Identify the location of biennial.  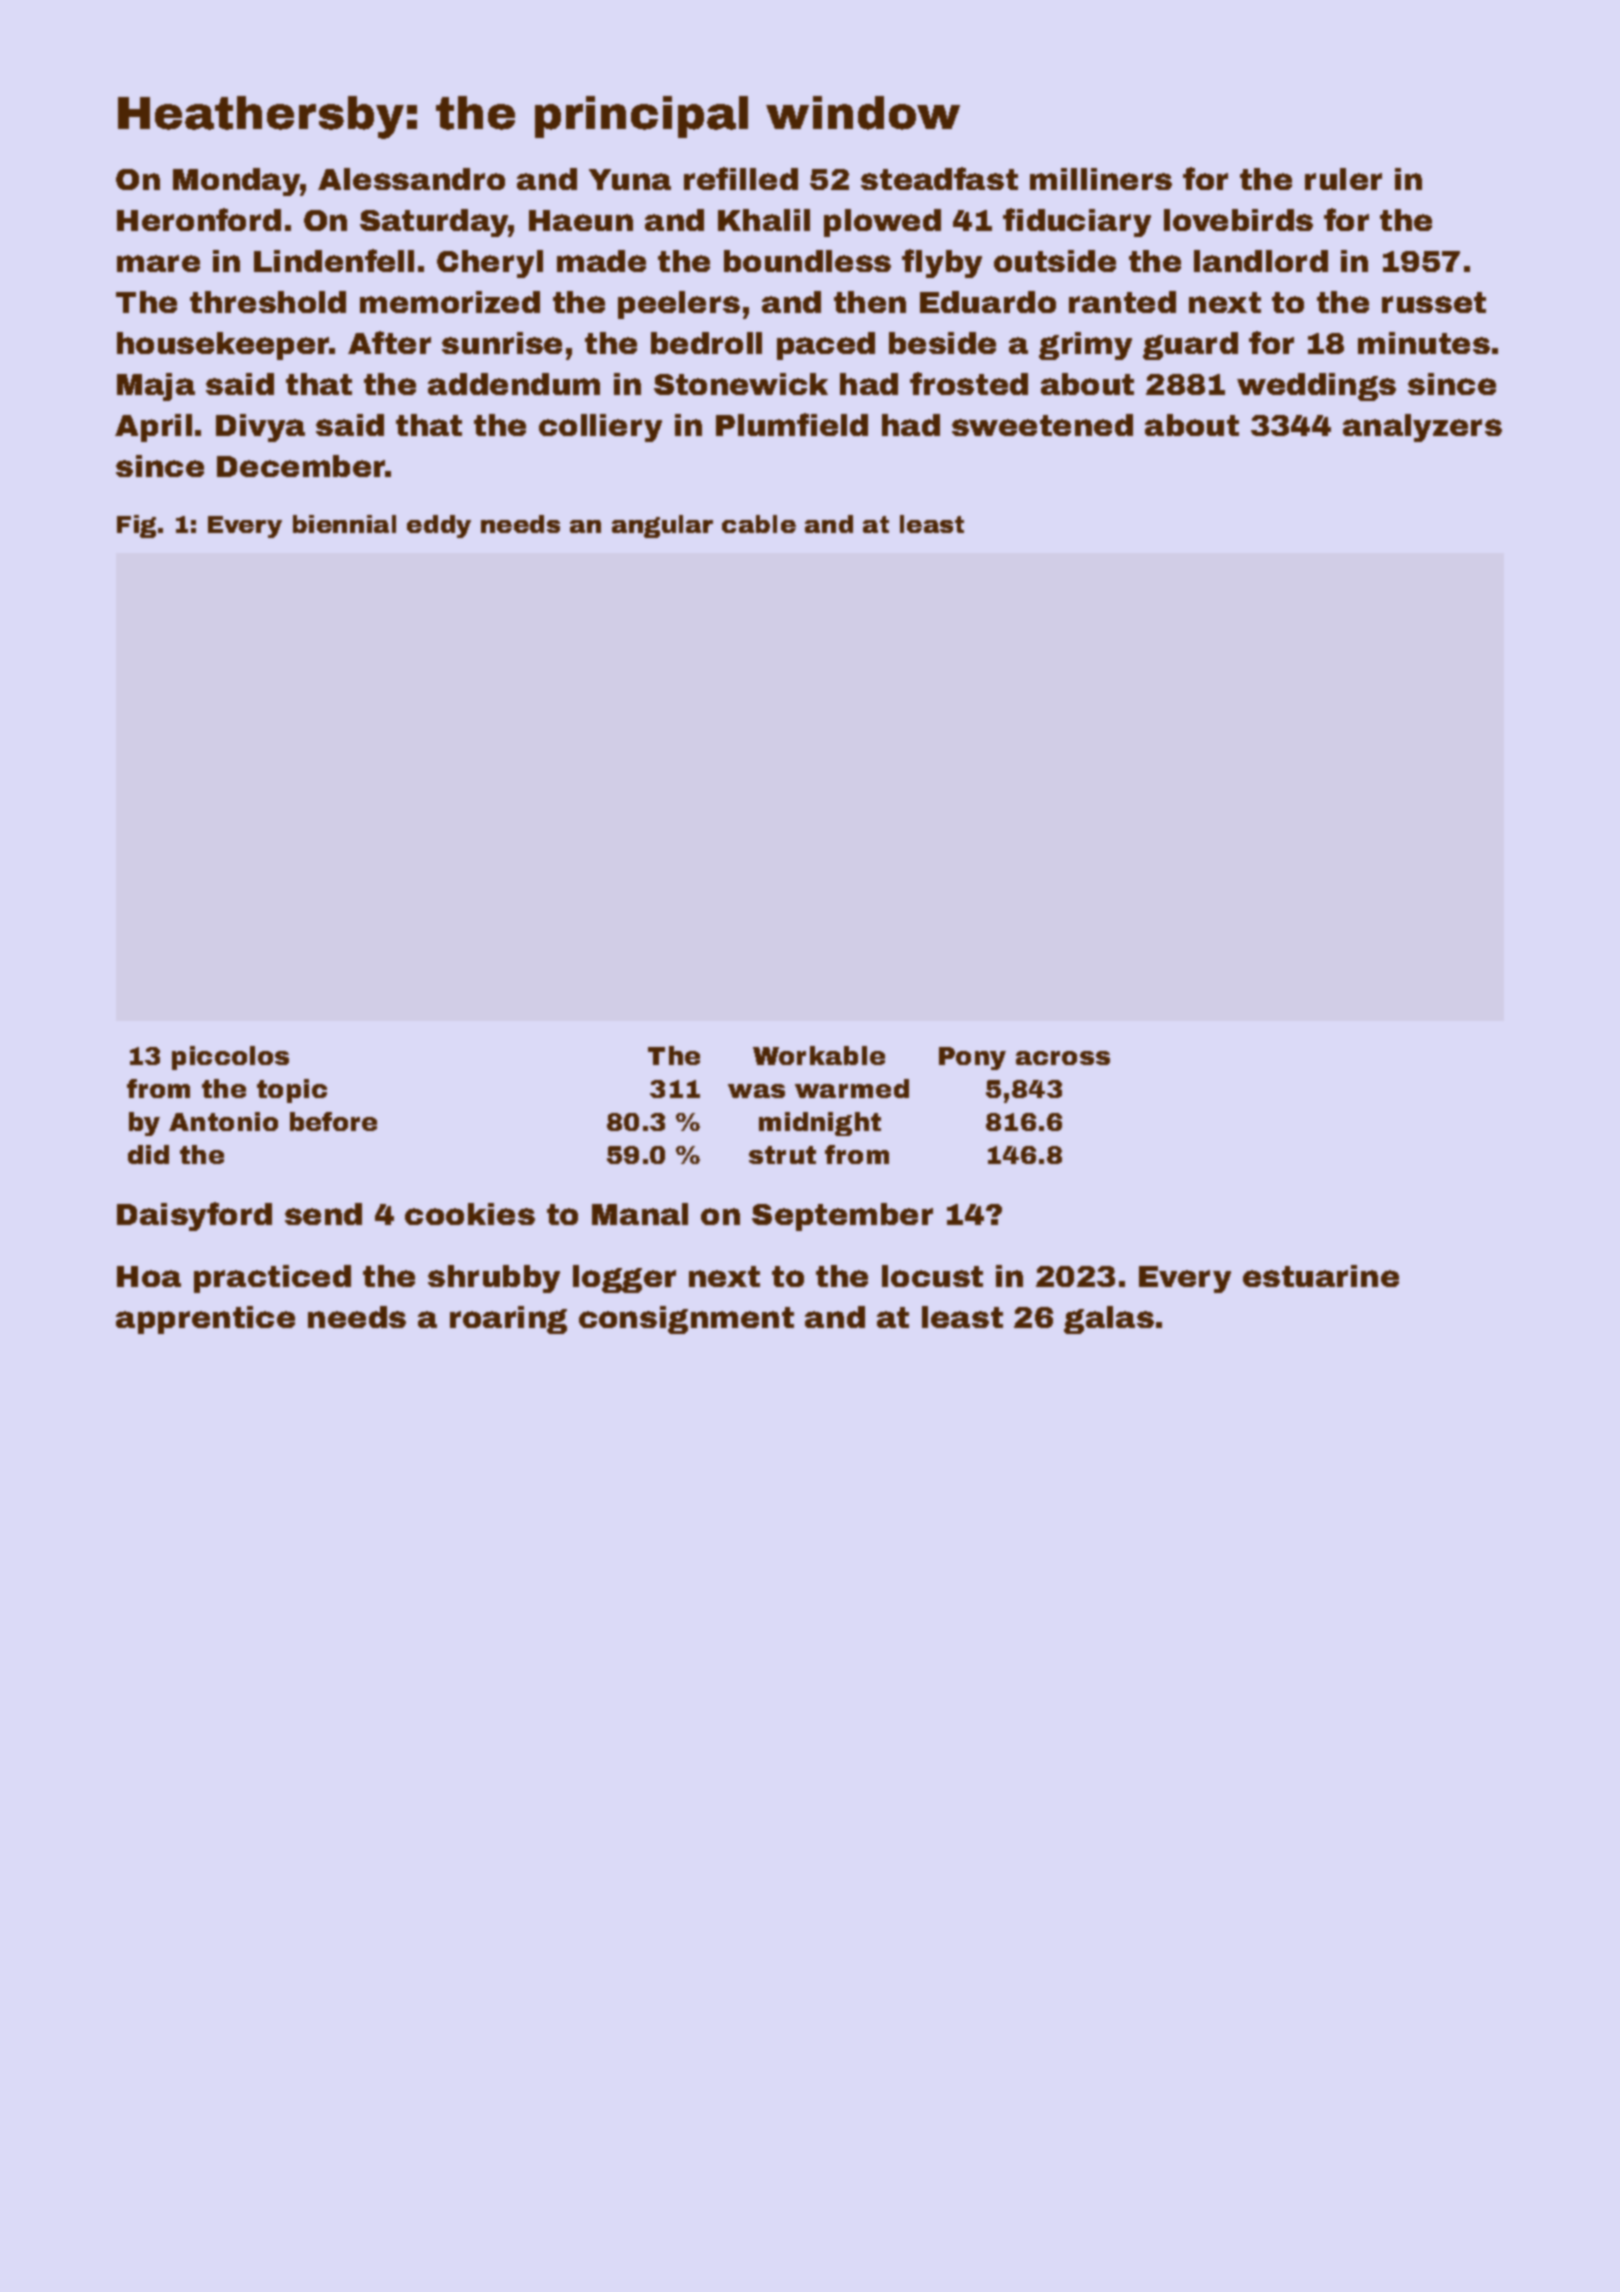
(344, 524).
